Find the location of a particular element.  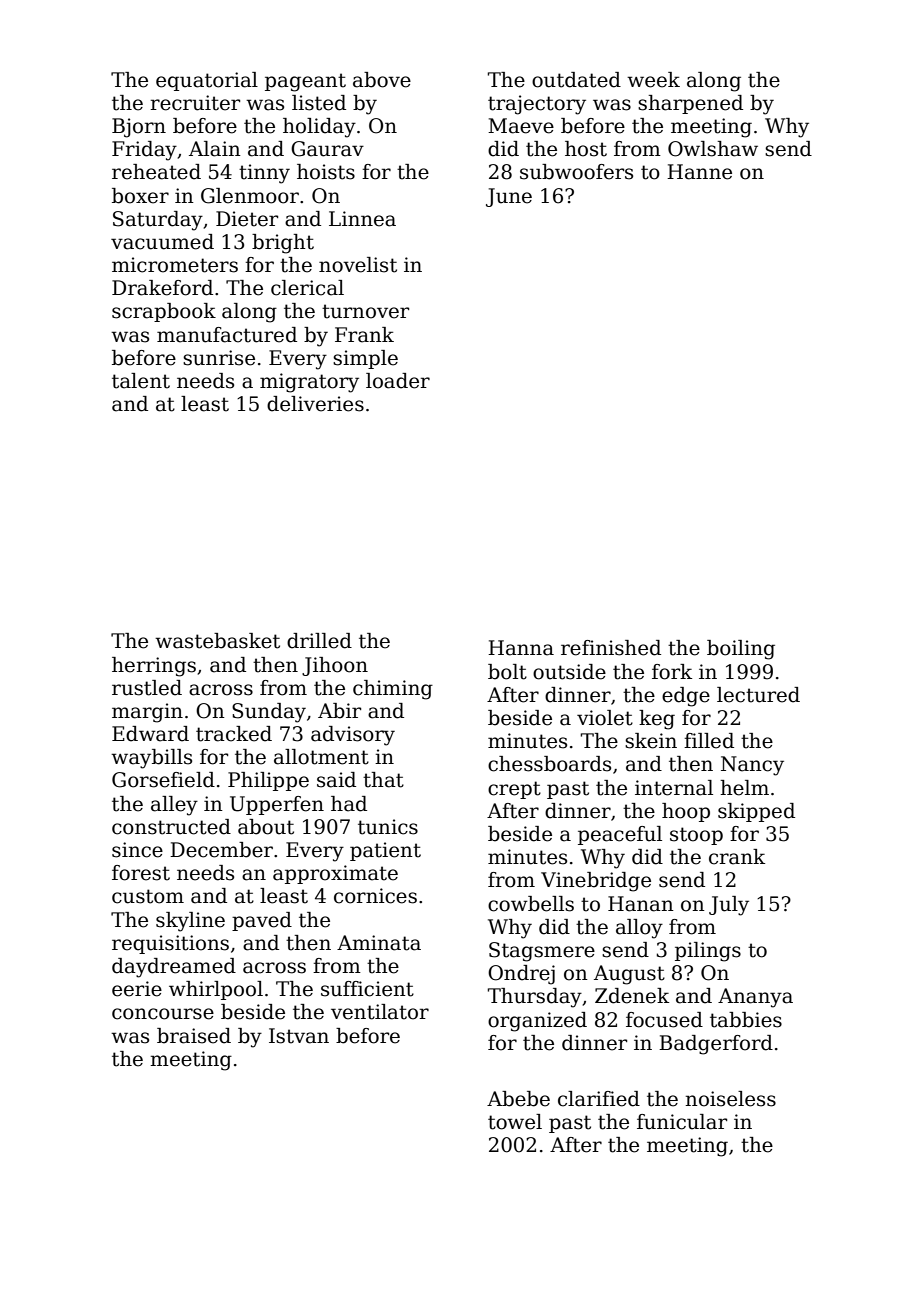

organized is located at coordinates (537, 1022).
